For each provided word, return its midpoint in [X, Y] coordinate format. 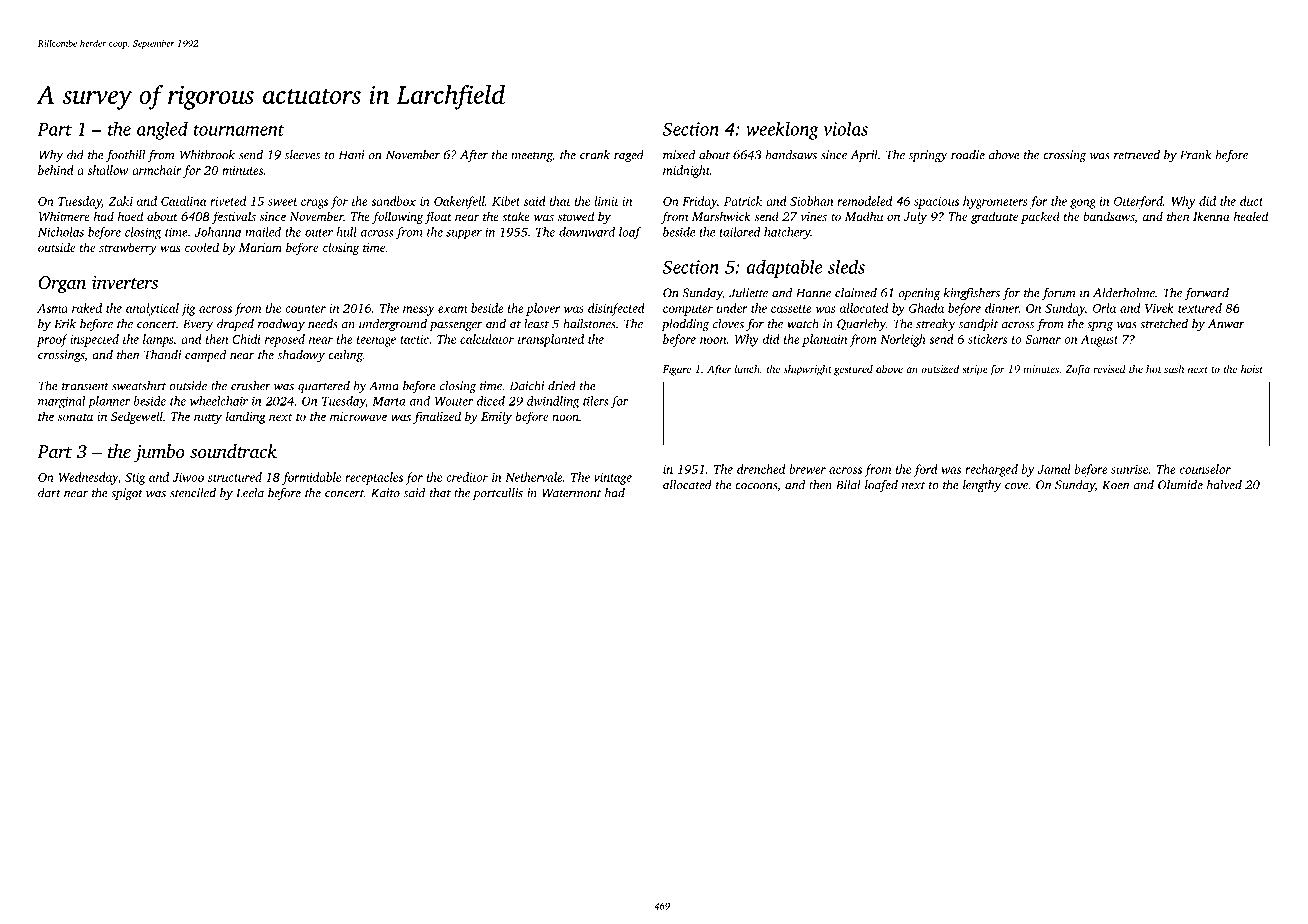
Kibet [506, 201]
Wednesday [88, 478]
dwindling [553, 402]
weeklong [782, 130]
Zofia [1077, 370]
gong [1083, 204]
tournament [239, 130]
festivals [234, 217]
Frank [1196, 155]
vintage [613, 479]
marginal [61, 402]
